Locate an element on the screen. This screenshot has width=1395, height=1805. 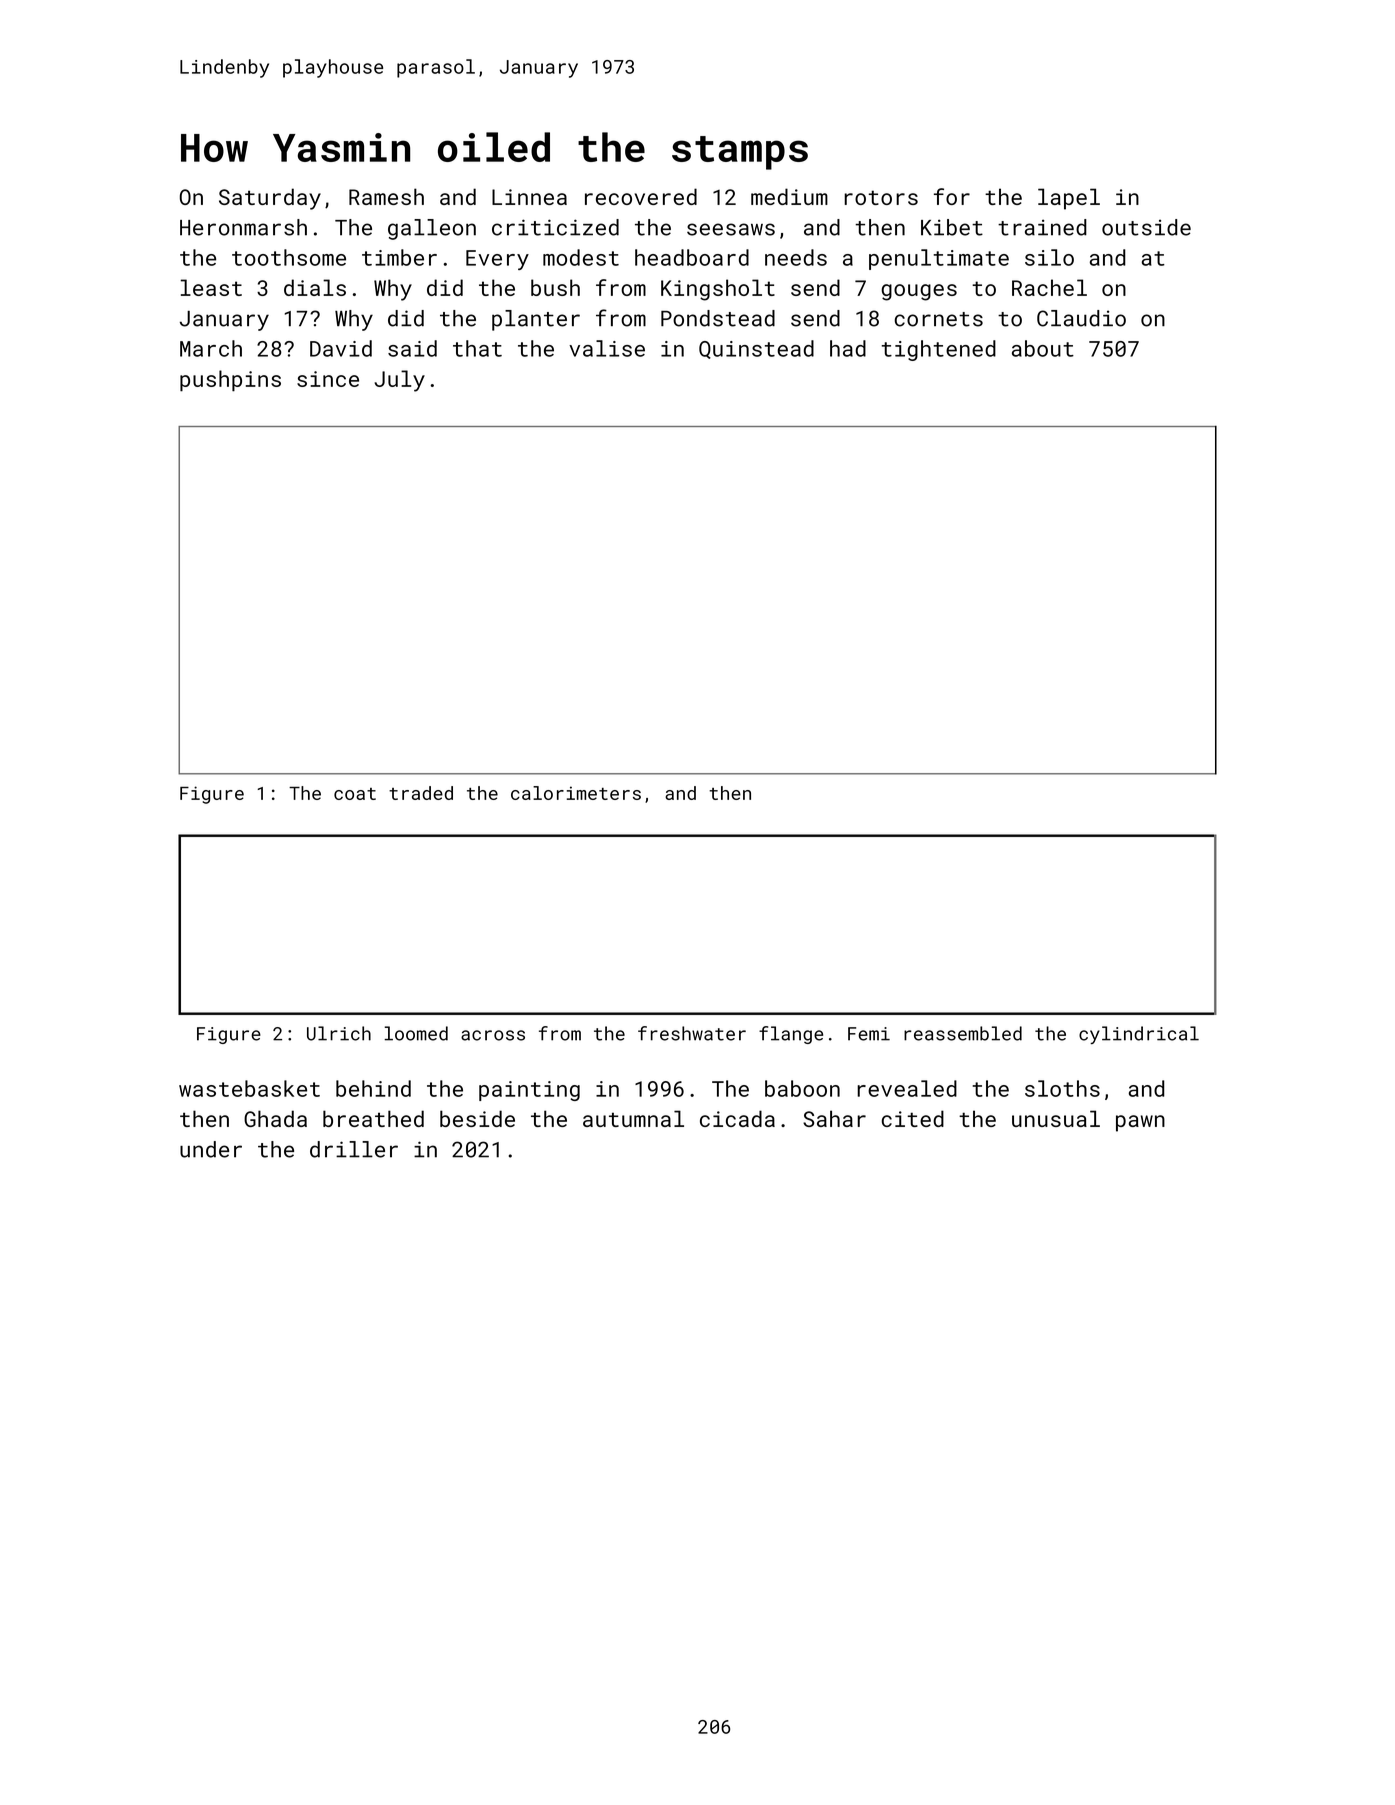
calorimeters is located at coordinates (576, 793).
